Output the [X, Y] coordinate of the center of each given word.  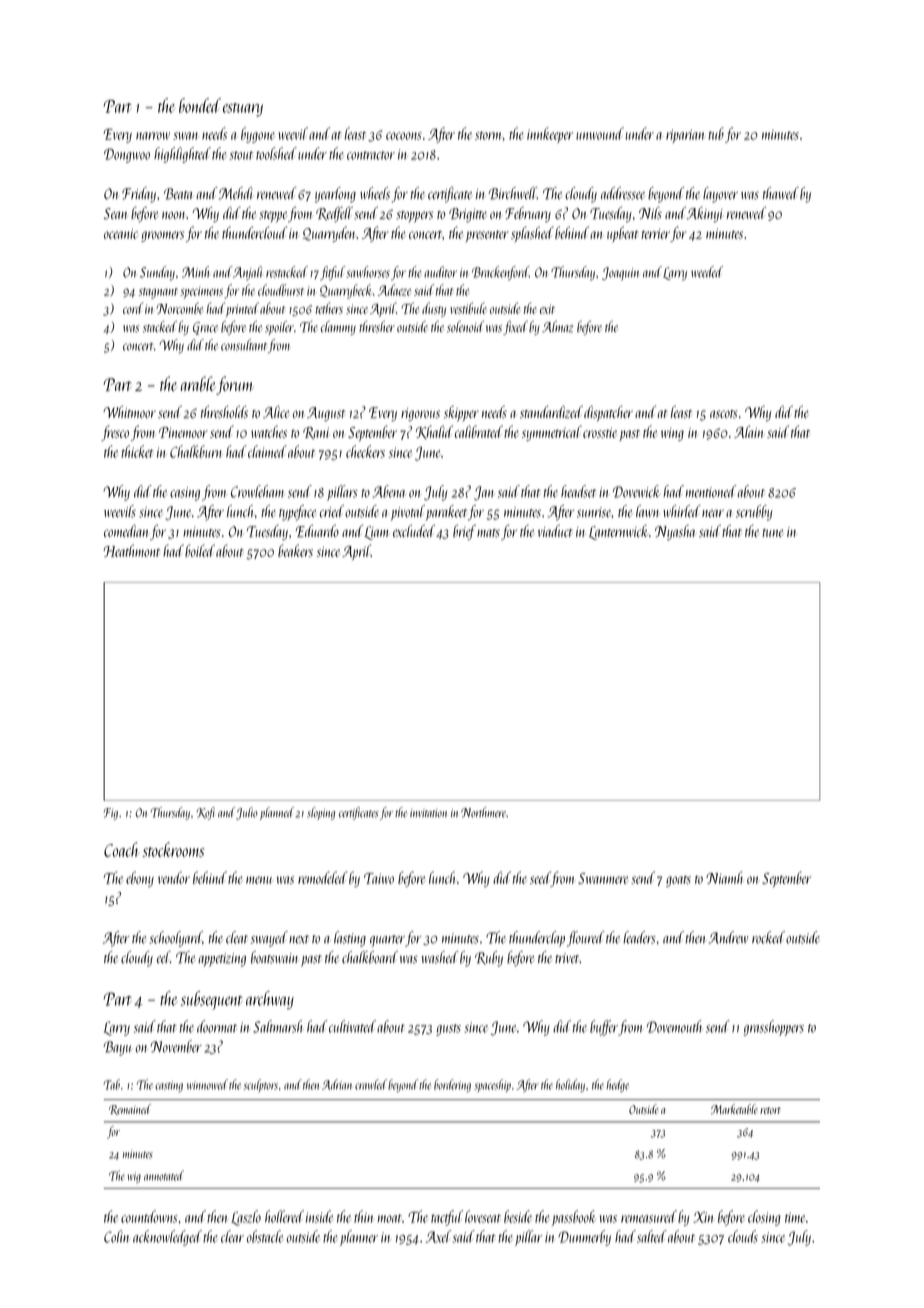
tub [716, 133]
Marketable [734, 1109]
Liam [376, 533]
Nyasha [675, 532]
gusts [448, 1030]
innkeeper [550, 135]
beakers [295, 550]
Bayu [117, 1048]
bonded [200, 105]
